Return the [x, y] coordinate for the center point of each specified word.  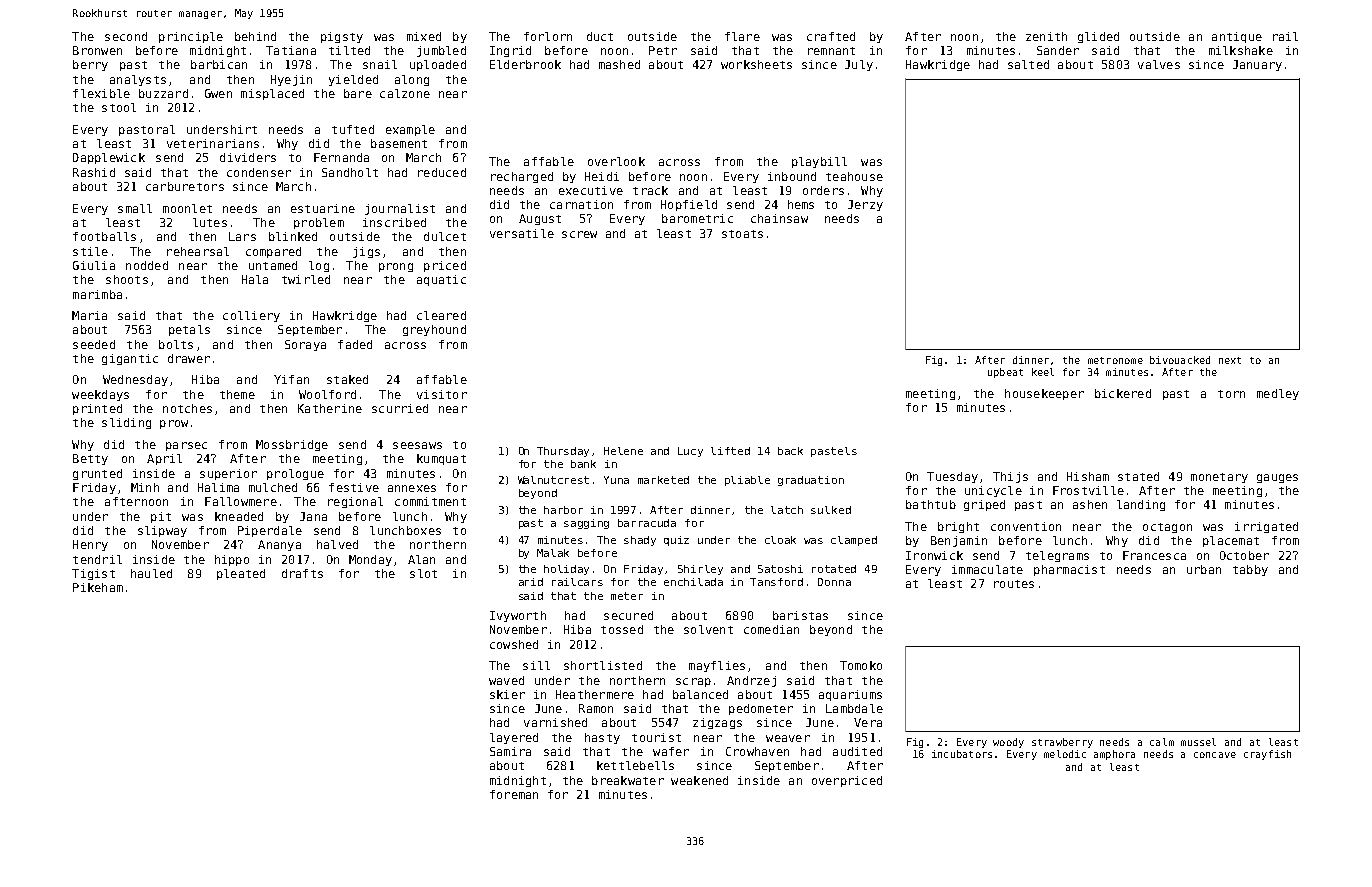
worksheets [756, 64]
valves [1159, 64]
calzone [405, 93]
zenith [1046, 36]
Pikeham [98, 587]
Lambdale [854, 708]
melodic [1065, 754]
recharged [522, 177]
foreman [514, 794]
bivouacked [1180, 360]
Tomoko [861, 665]
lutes [210, 222]
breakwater [628, 780]
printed [97, 409]
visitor [442, 394]
